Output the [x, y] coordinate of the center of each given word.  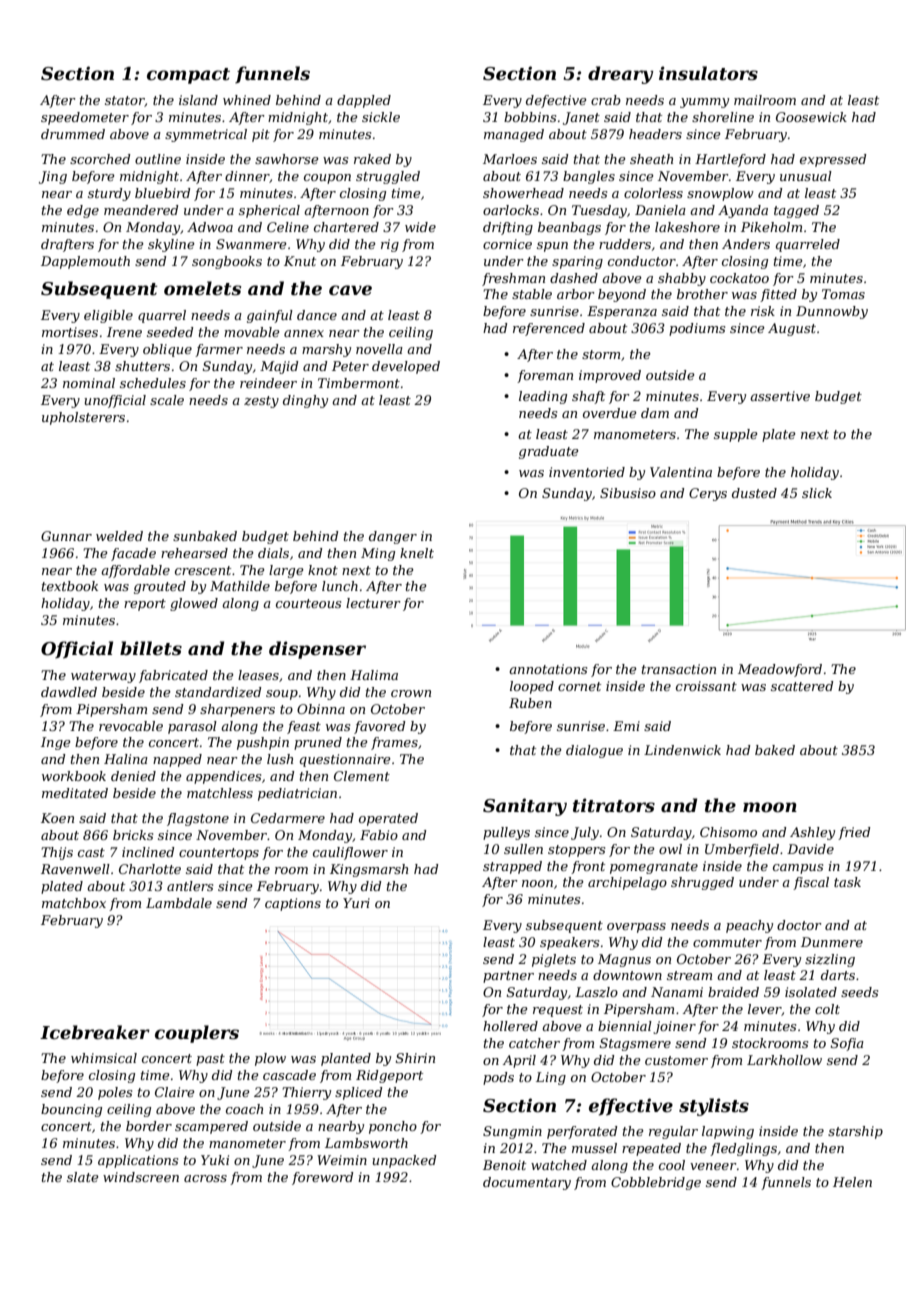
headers [655, 134]
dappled [364, 101]
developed [406, 367]
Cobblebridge [656, 1183]
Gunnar [66, 536]
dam [655, 413]
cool [672, 1165]
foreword [323, 1178]
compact [188, 76]
